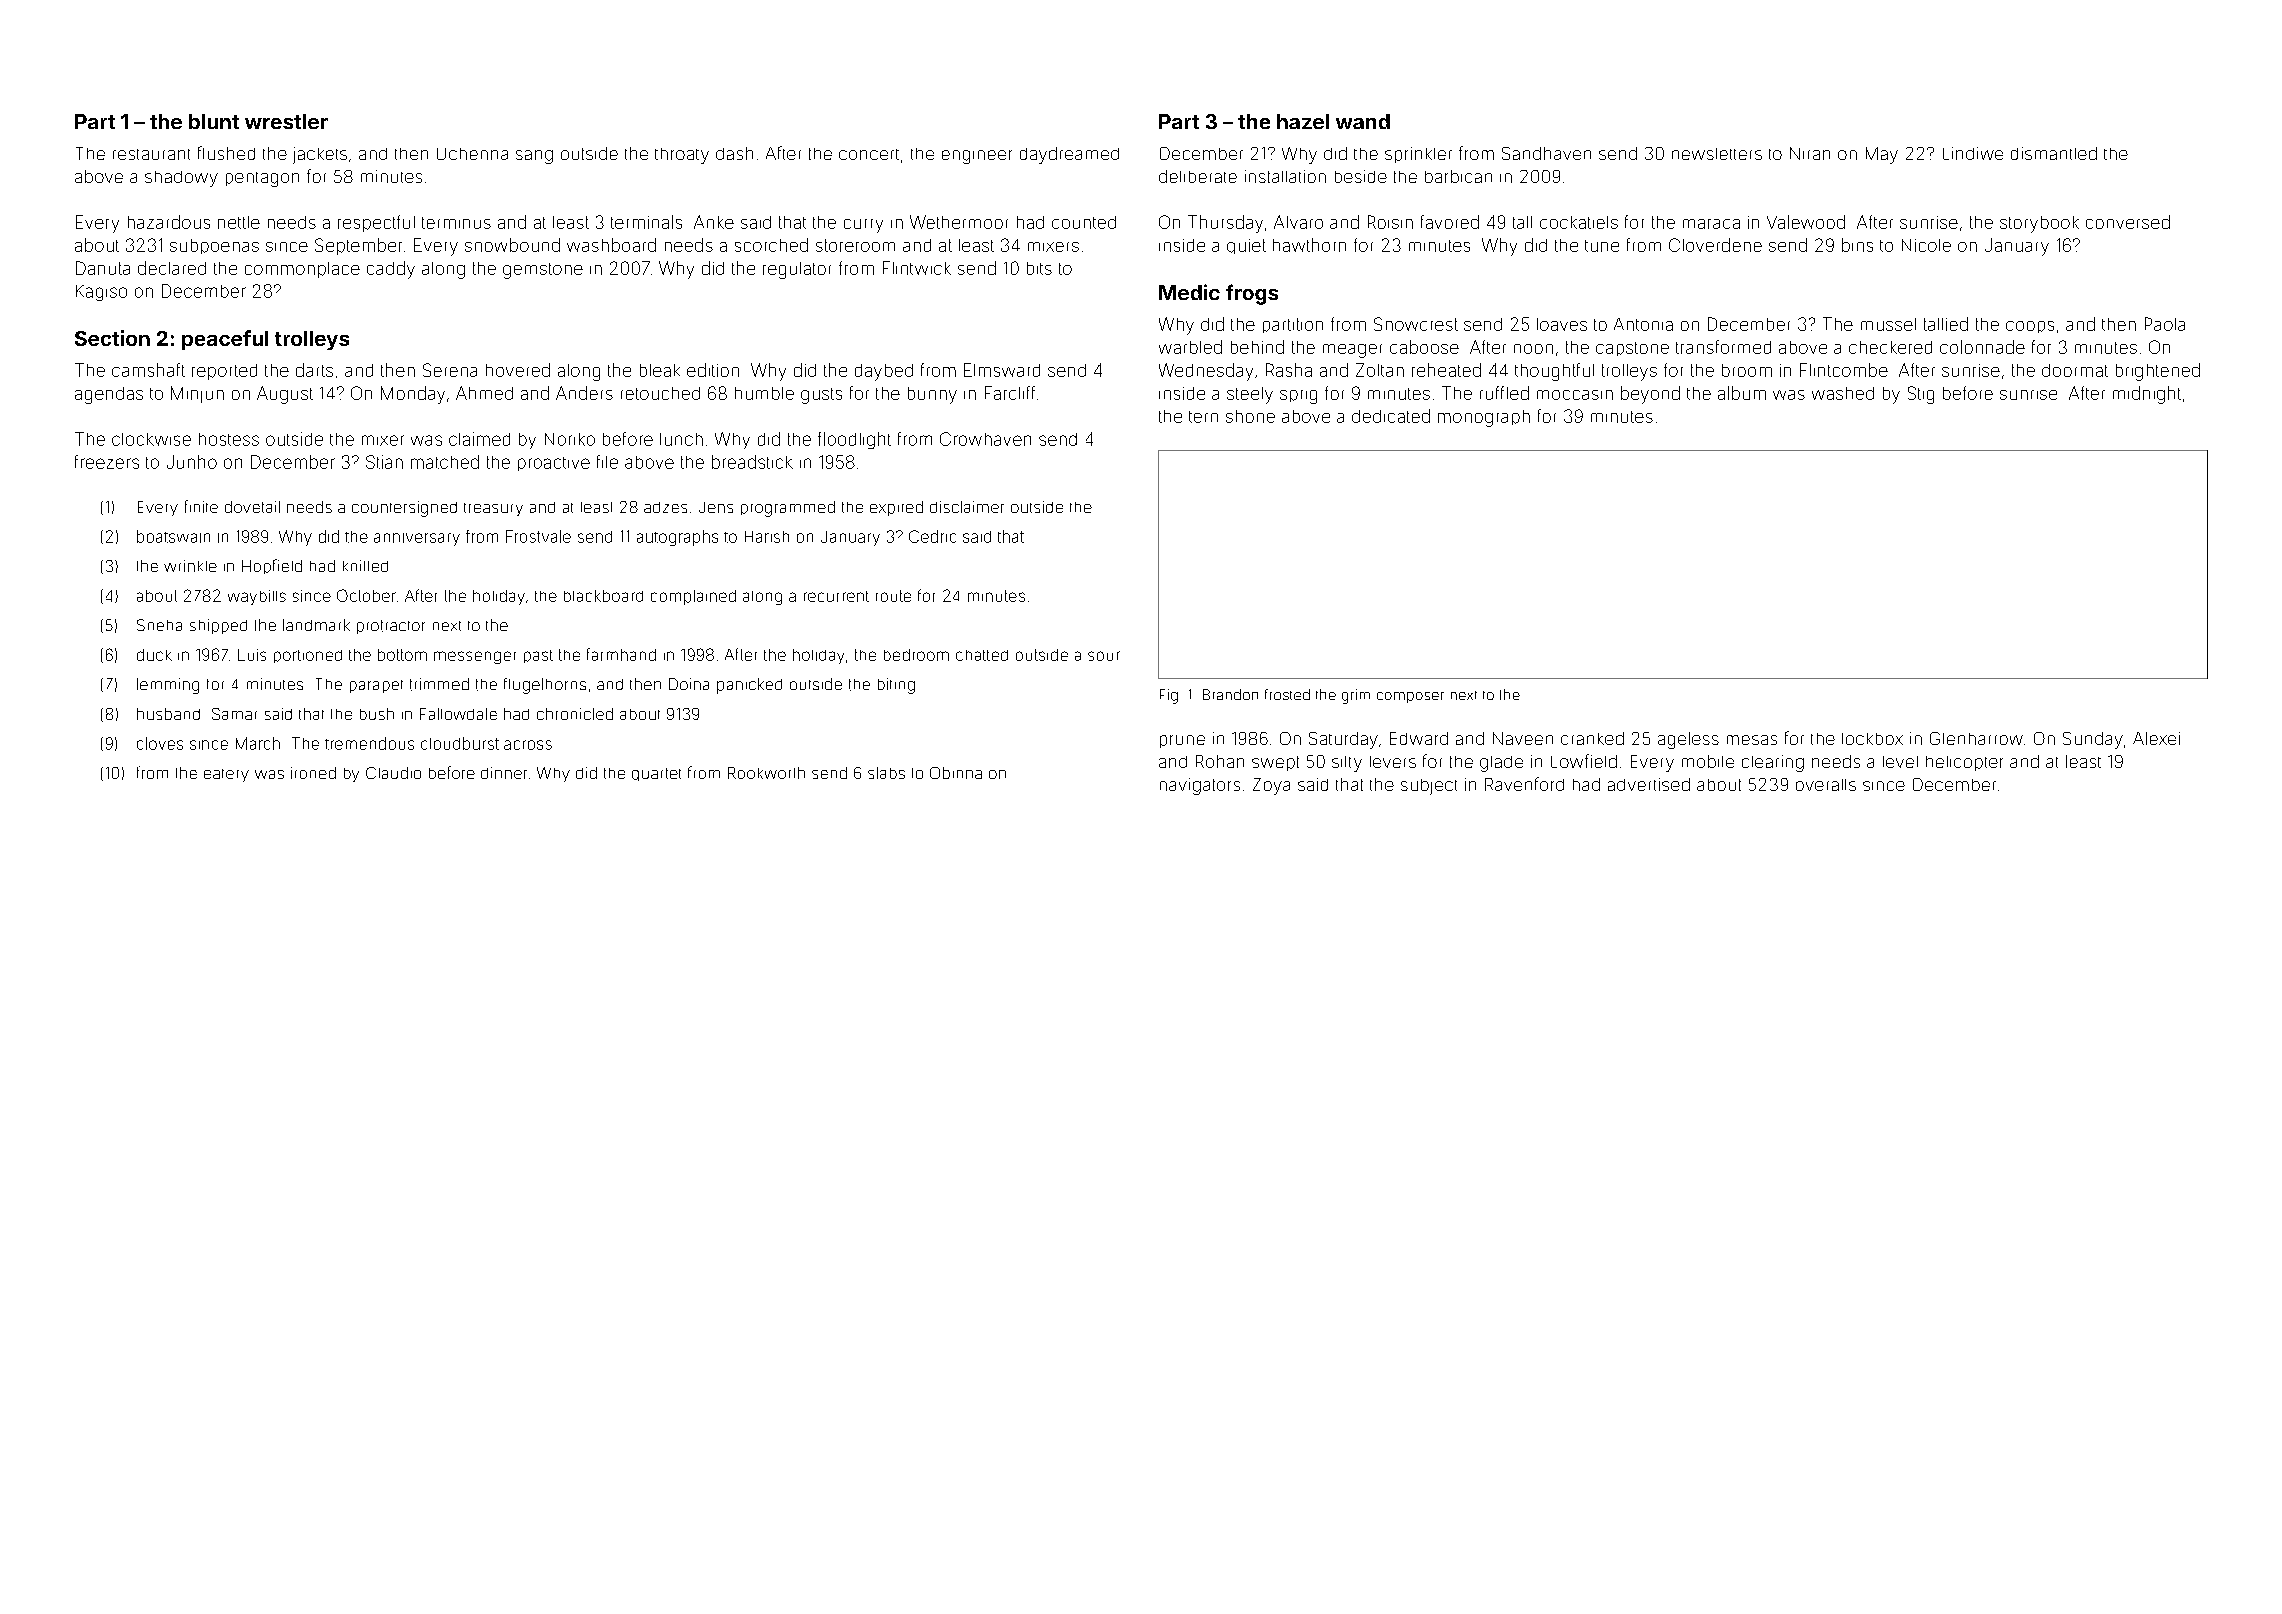 This document has width=2282, height=1614. Describe the element at coordinates (982, 655) in the document. I see `chatted` at that location.
